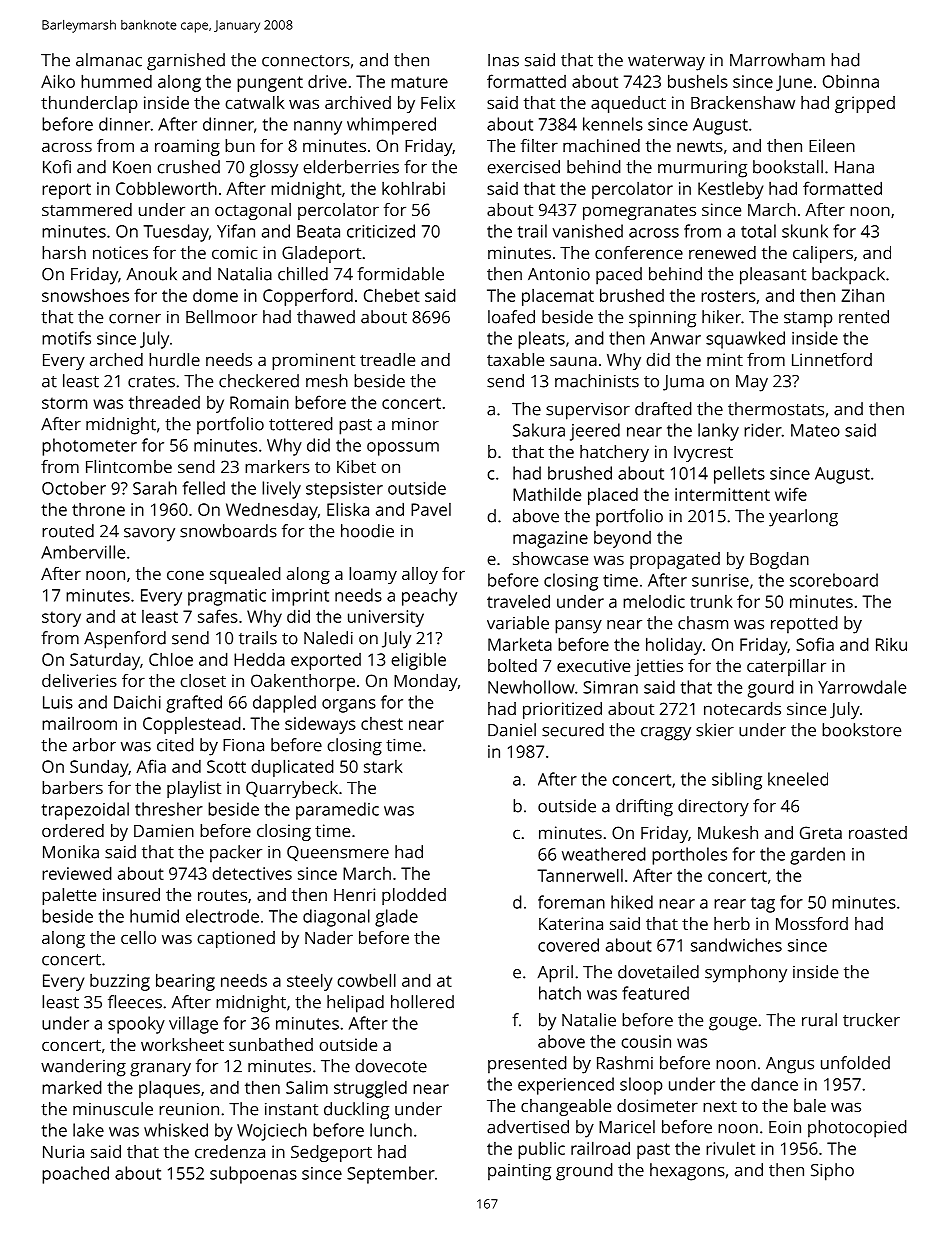  I want to click on Mossford, so click(812, 923).
